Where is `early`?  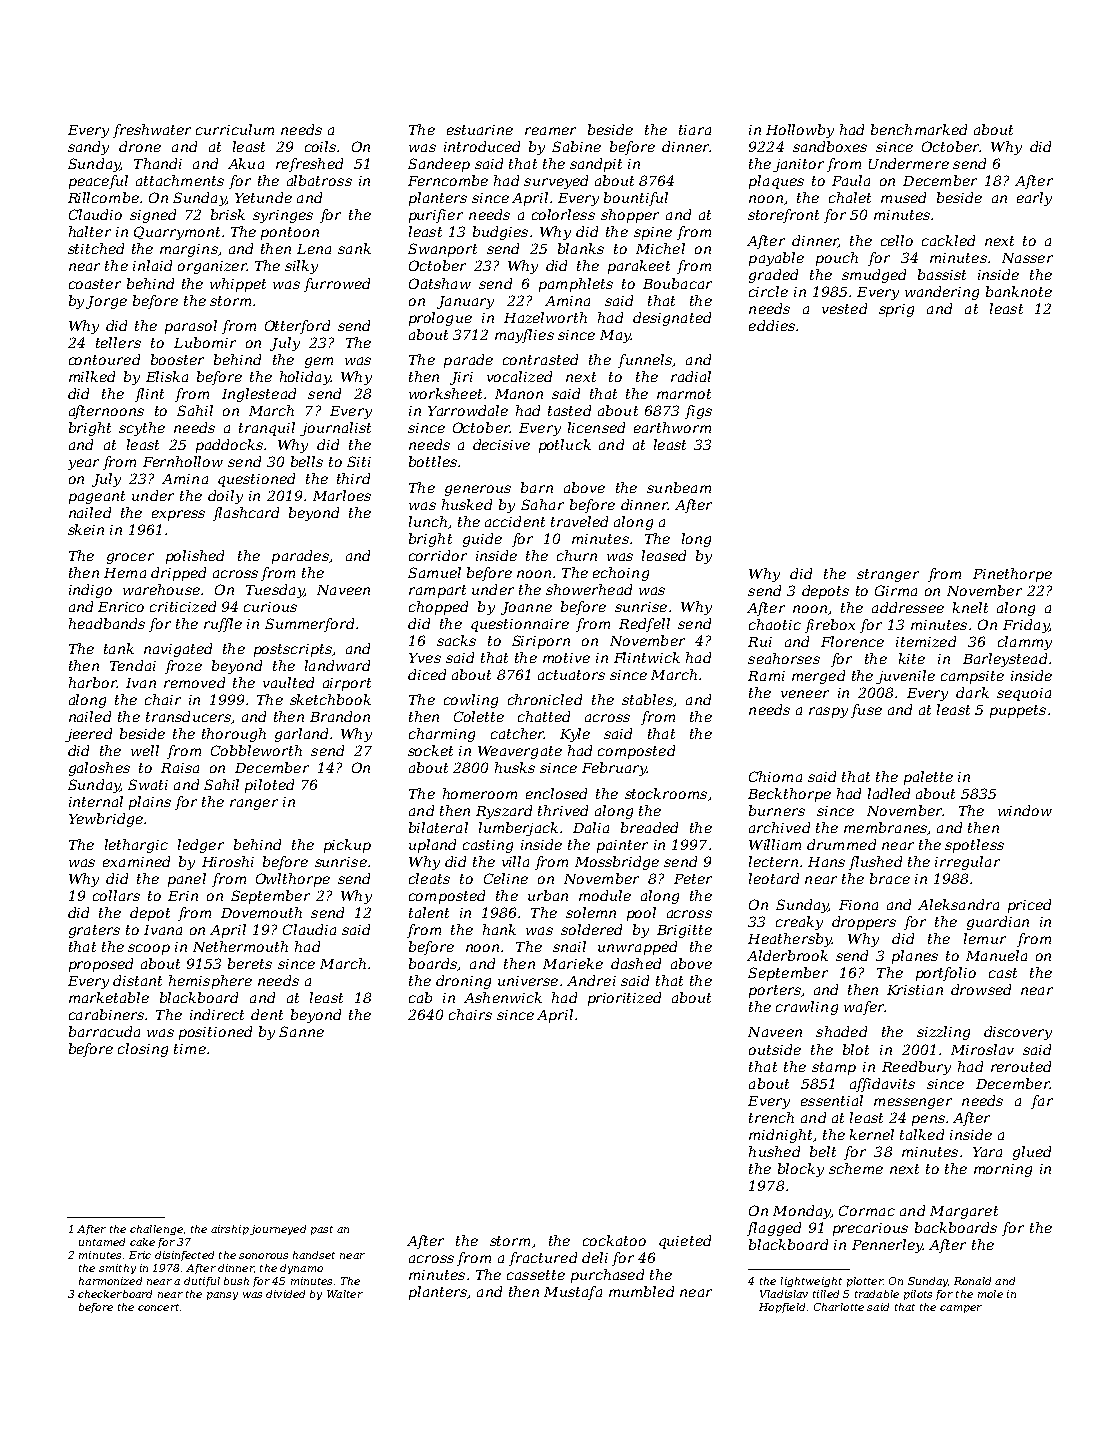
early is located at coordinates (1034, 199).
